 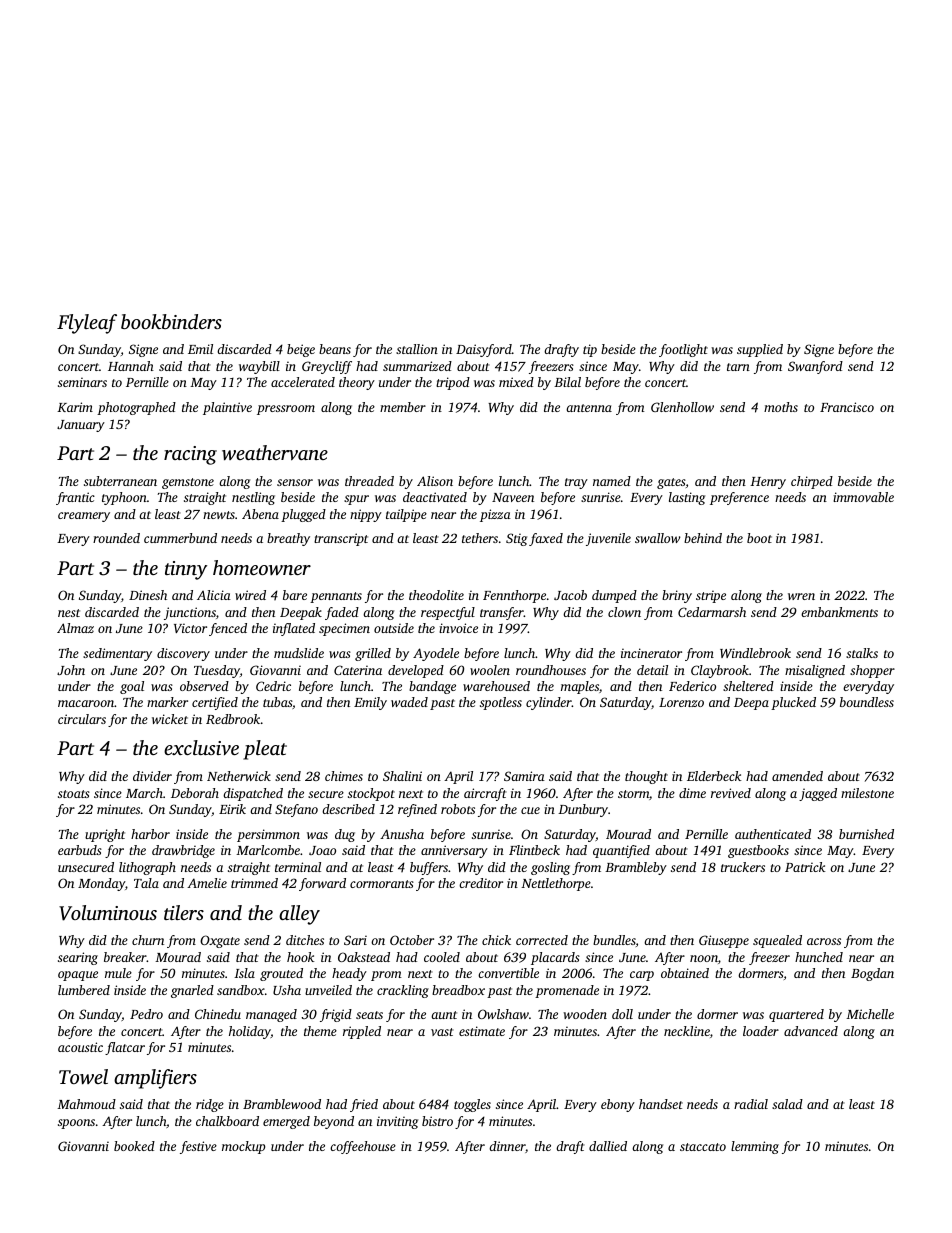 I want to click on Elderbeck, so click(x=714, y=776).
